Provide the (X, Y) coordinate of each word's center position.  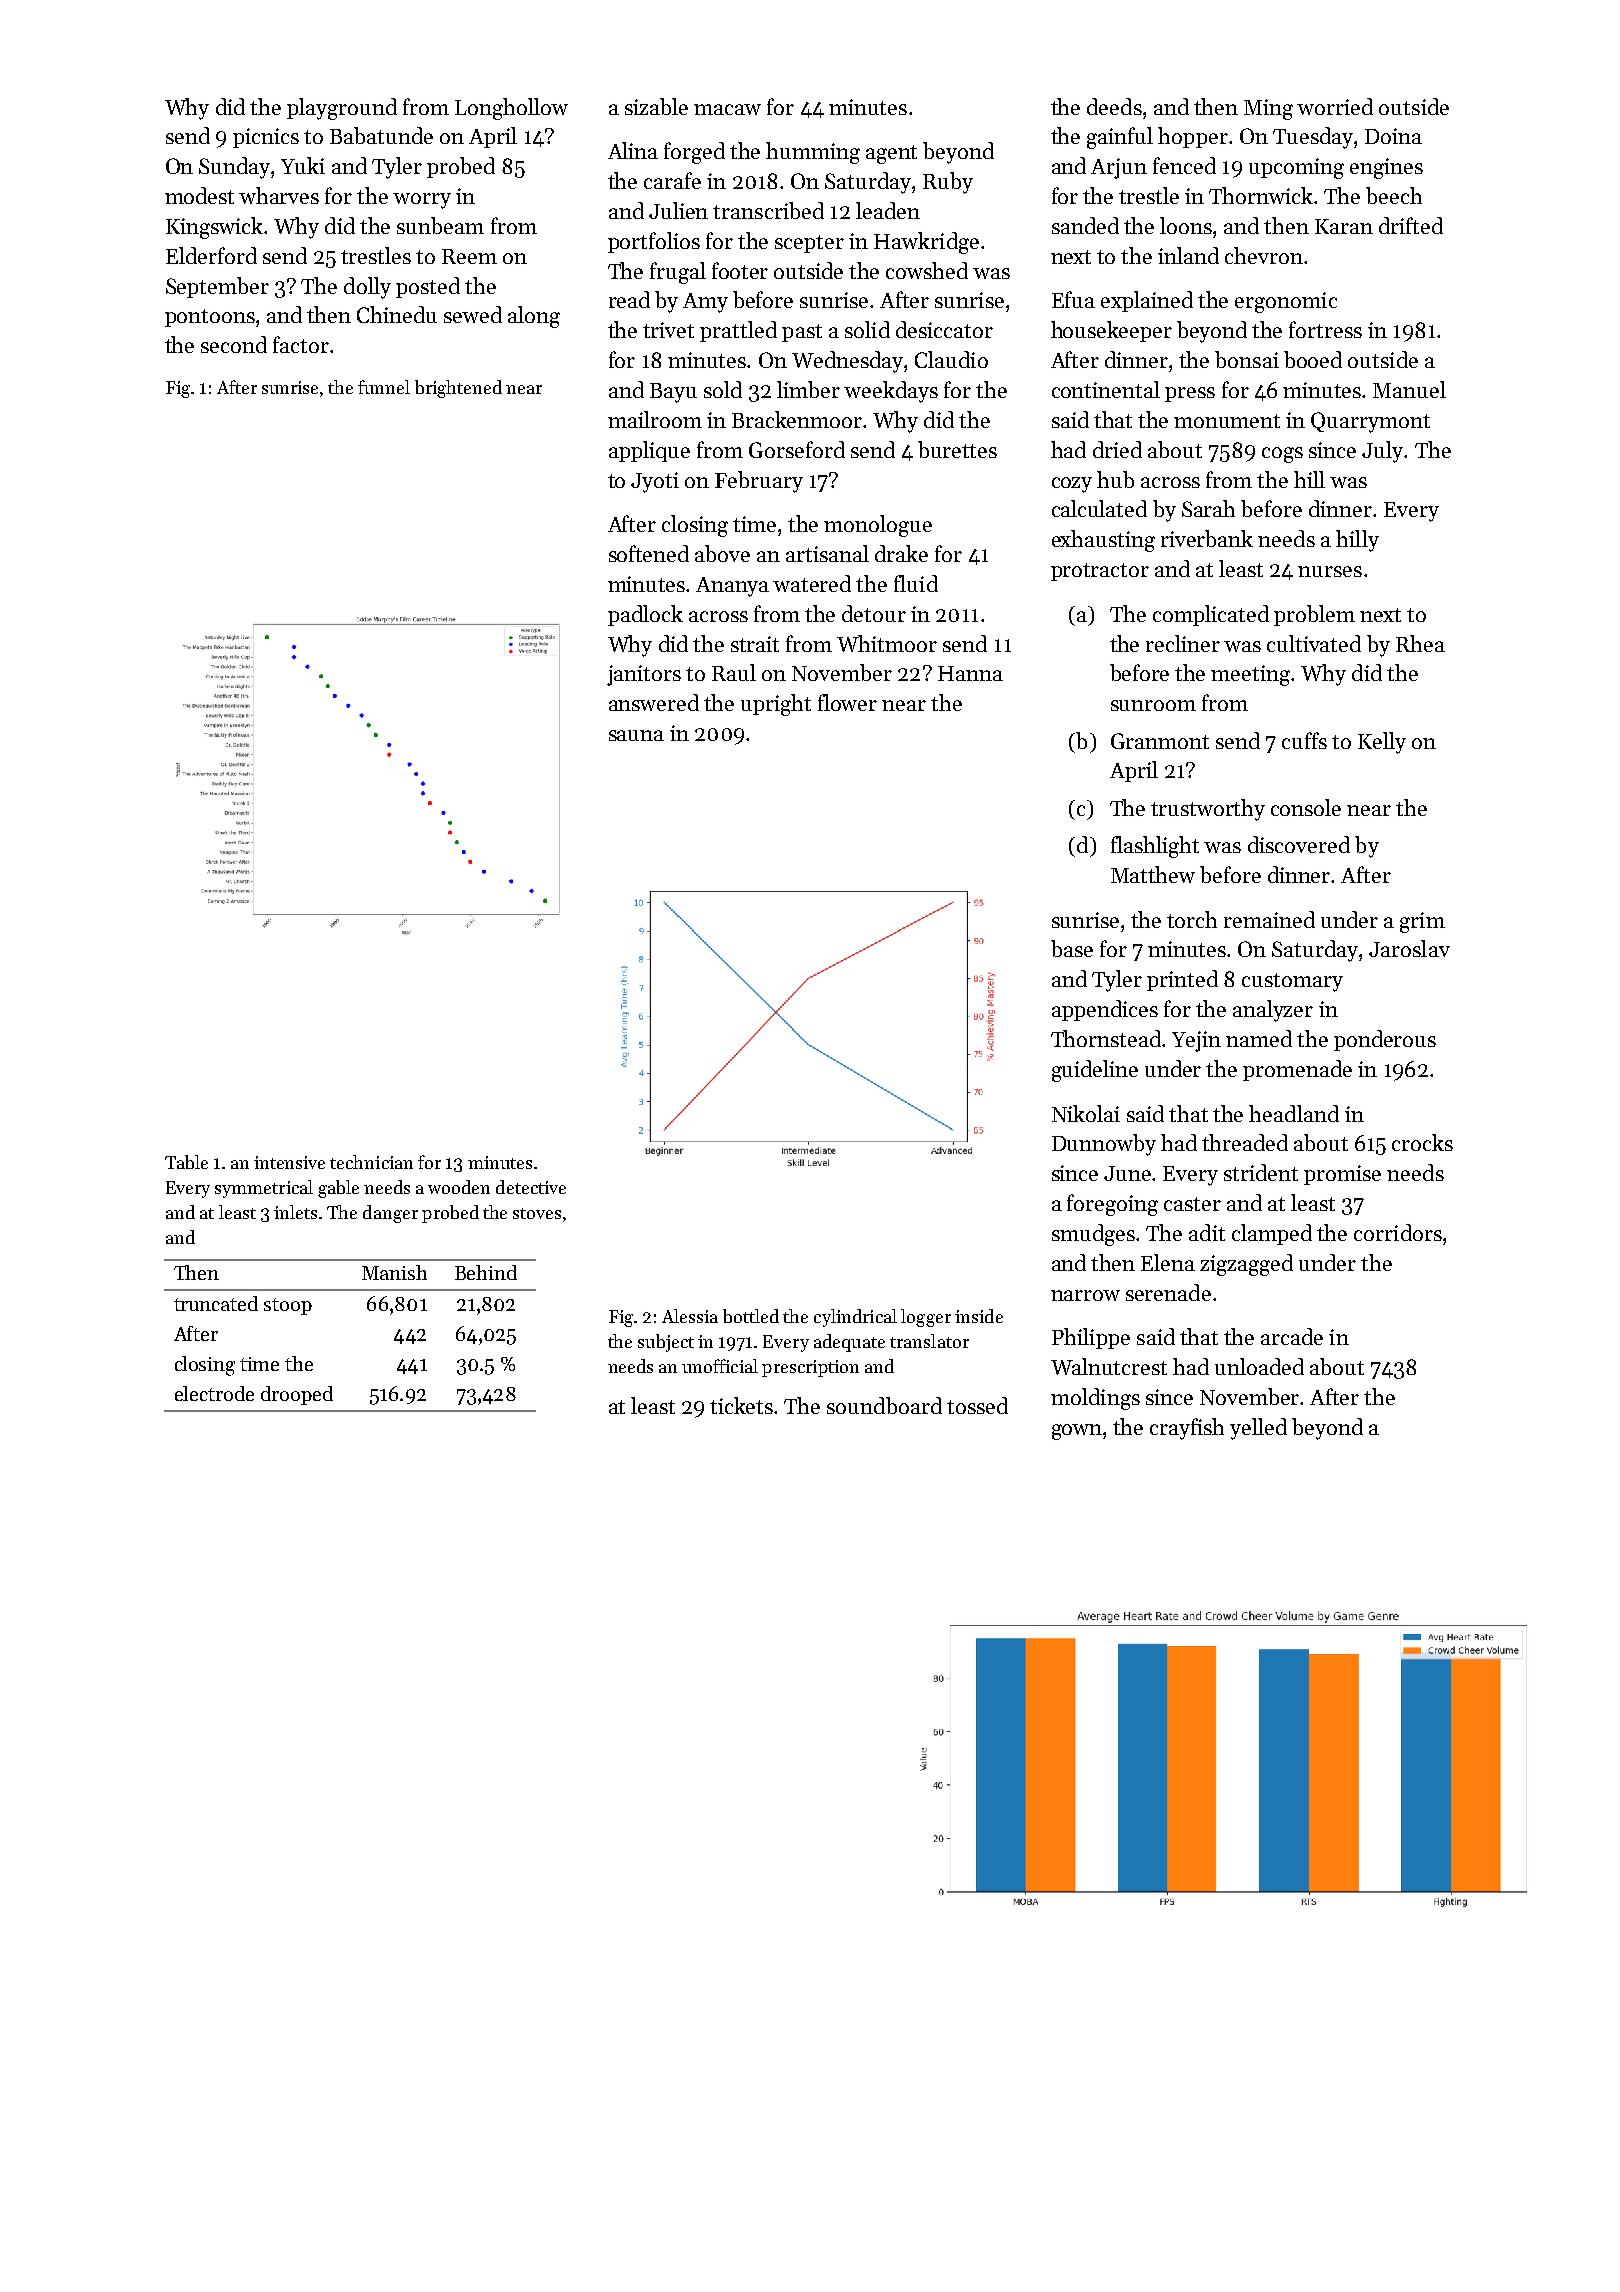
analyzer (1273, 1011)
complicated (1211, 615)
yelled (1258, 1429)
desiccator (944, 329)
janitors (644, 675)
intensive (289, 1162)
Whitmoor (887, 643)
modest (199, 195)
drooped (297, 1395)
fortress (1325, 329)
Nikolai (1086, 1113)
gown (1077, 1432)
